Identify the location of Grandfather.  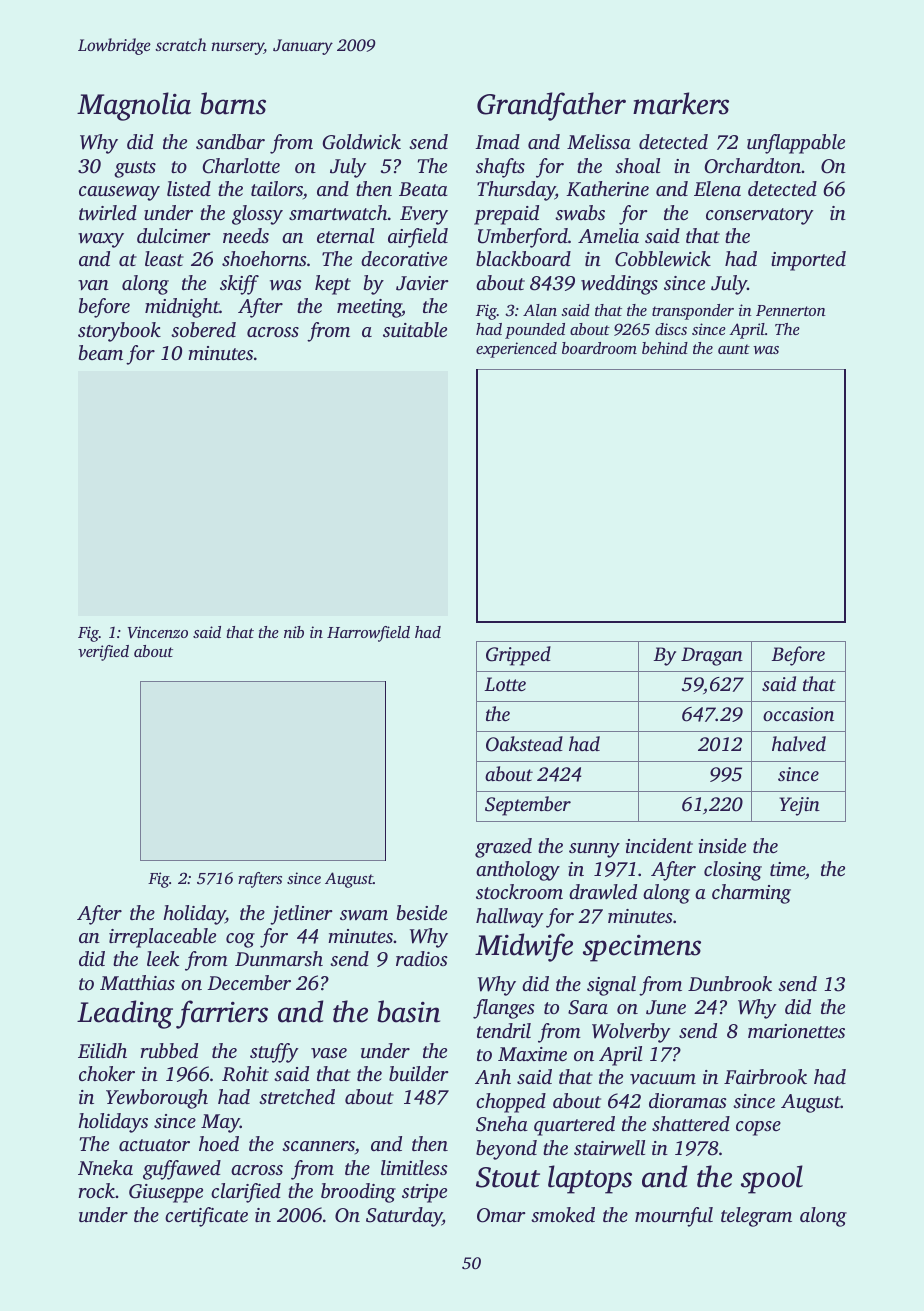
(551, 106).
